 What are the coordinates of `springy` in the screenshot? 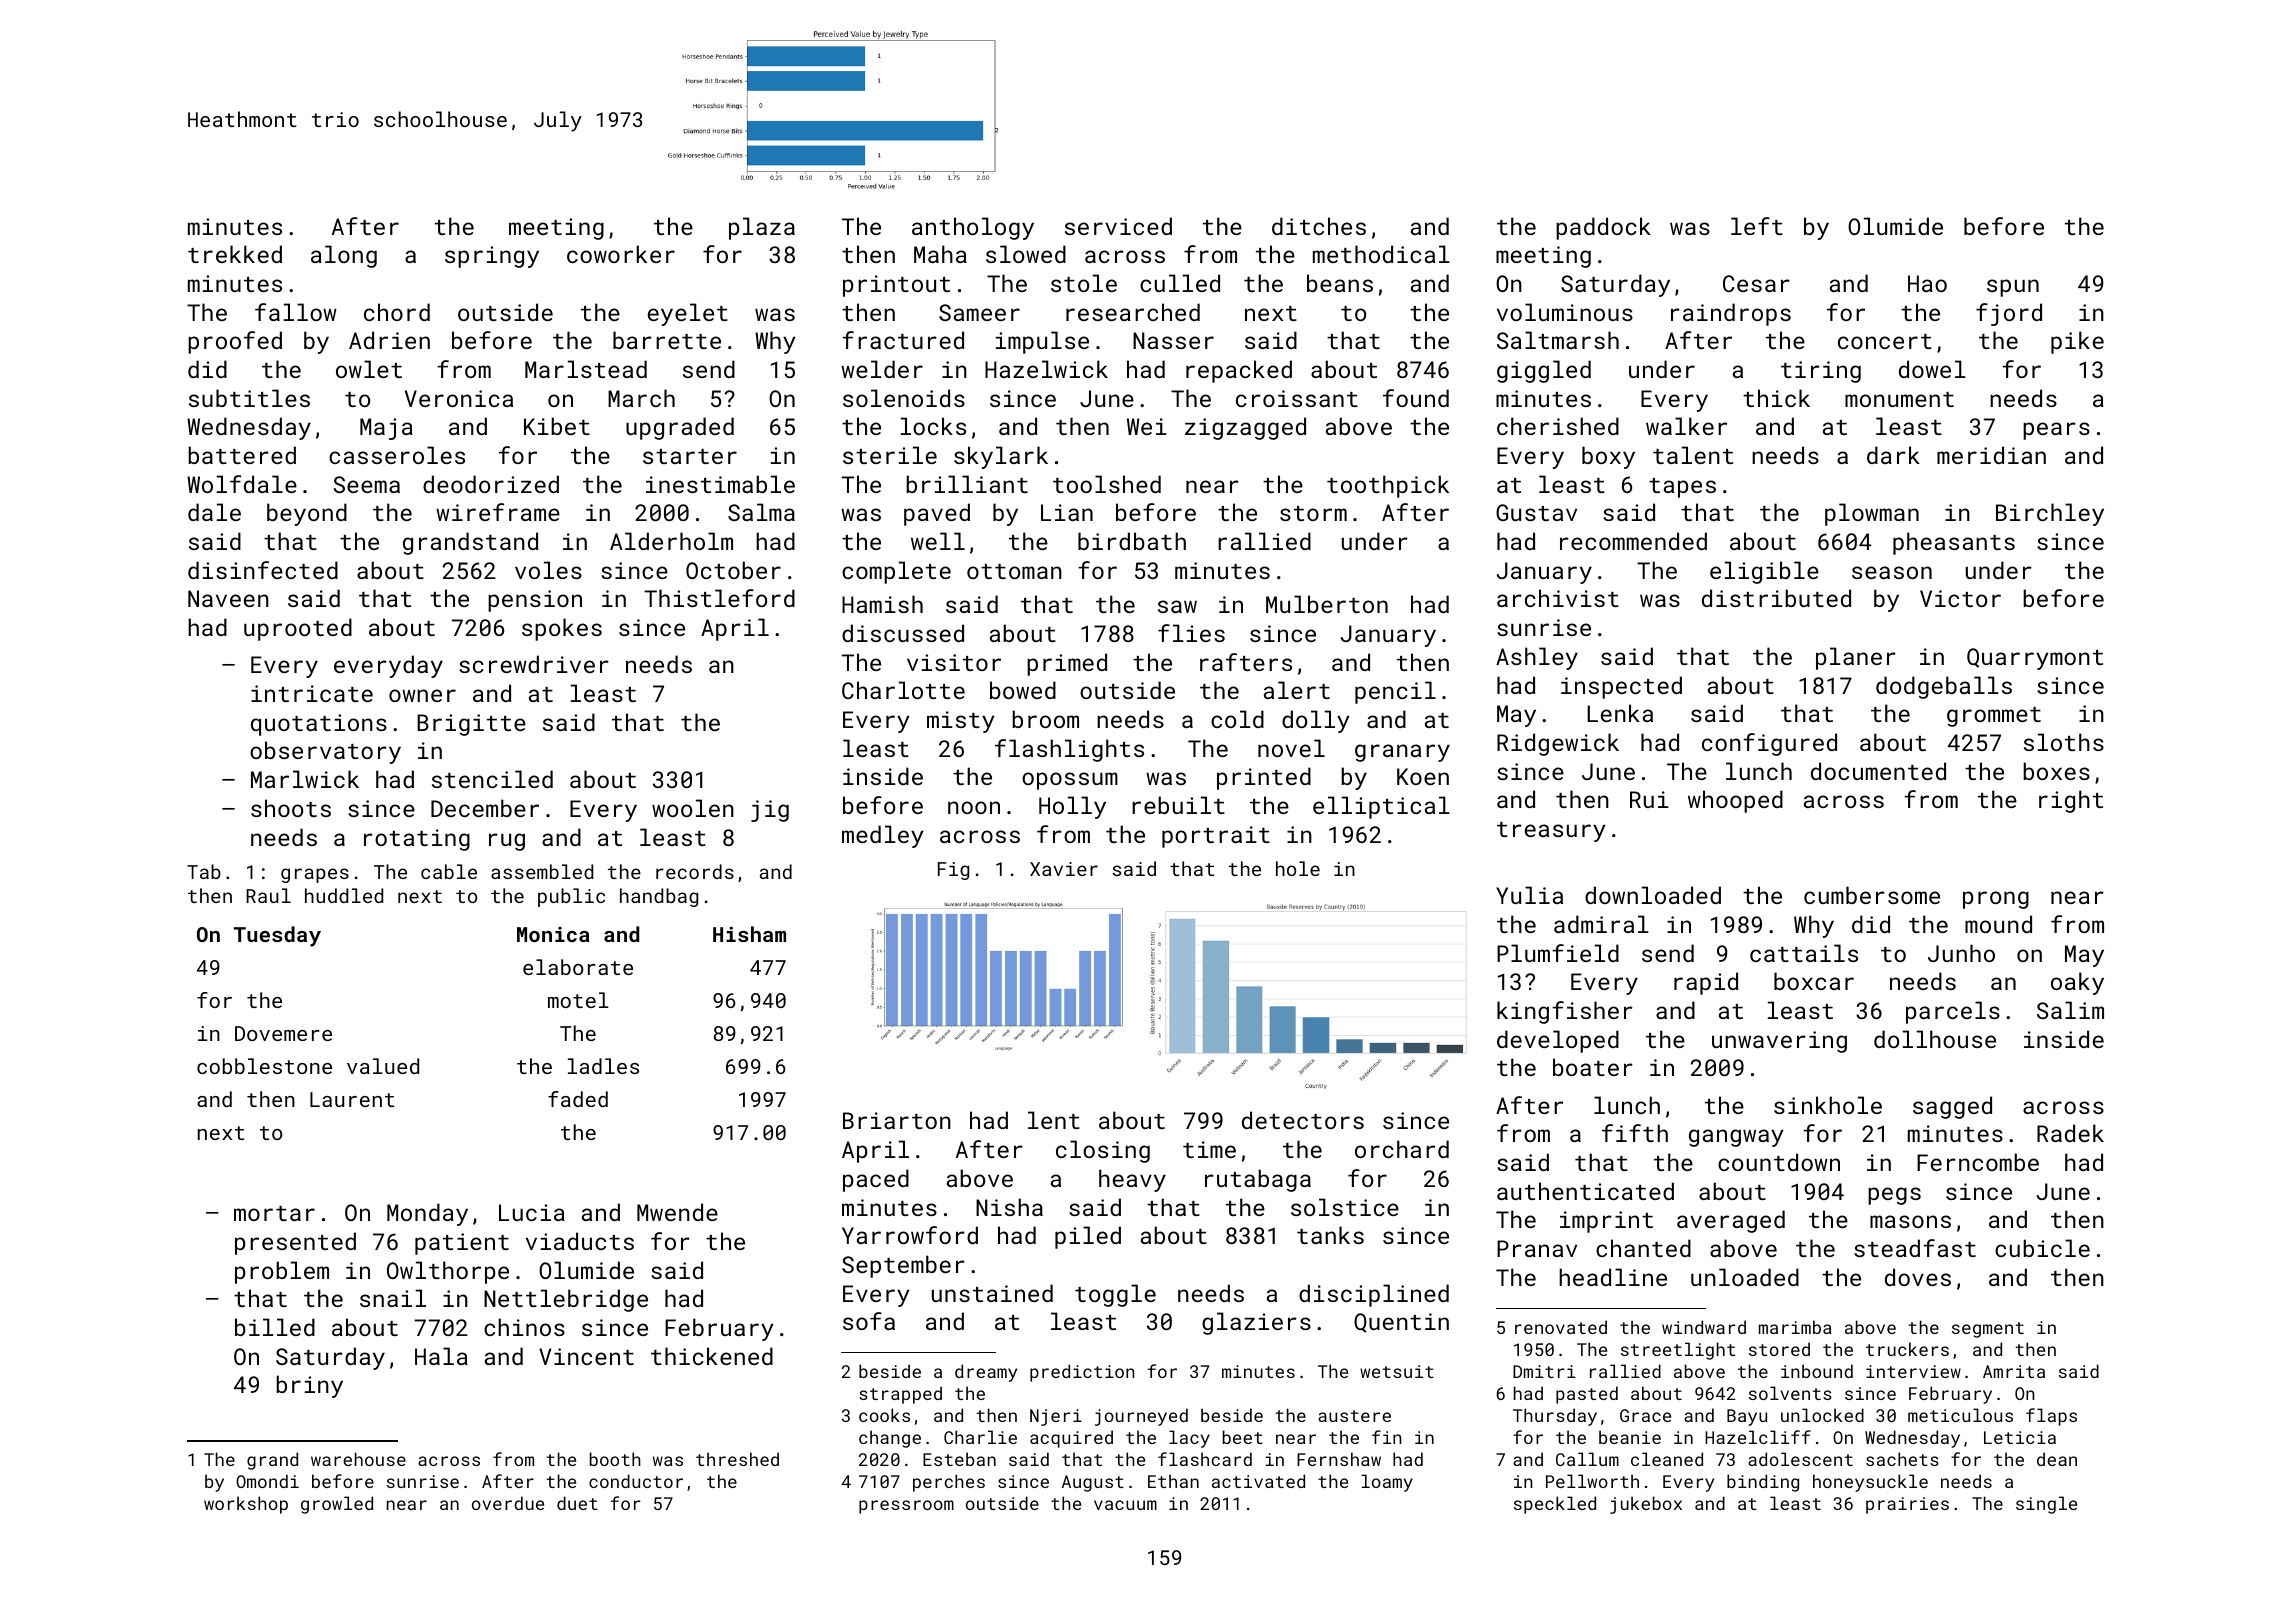 It's located at (492, 257).
